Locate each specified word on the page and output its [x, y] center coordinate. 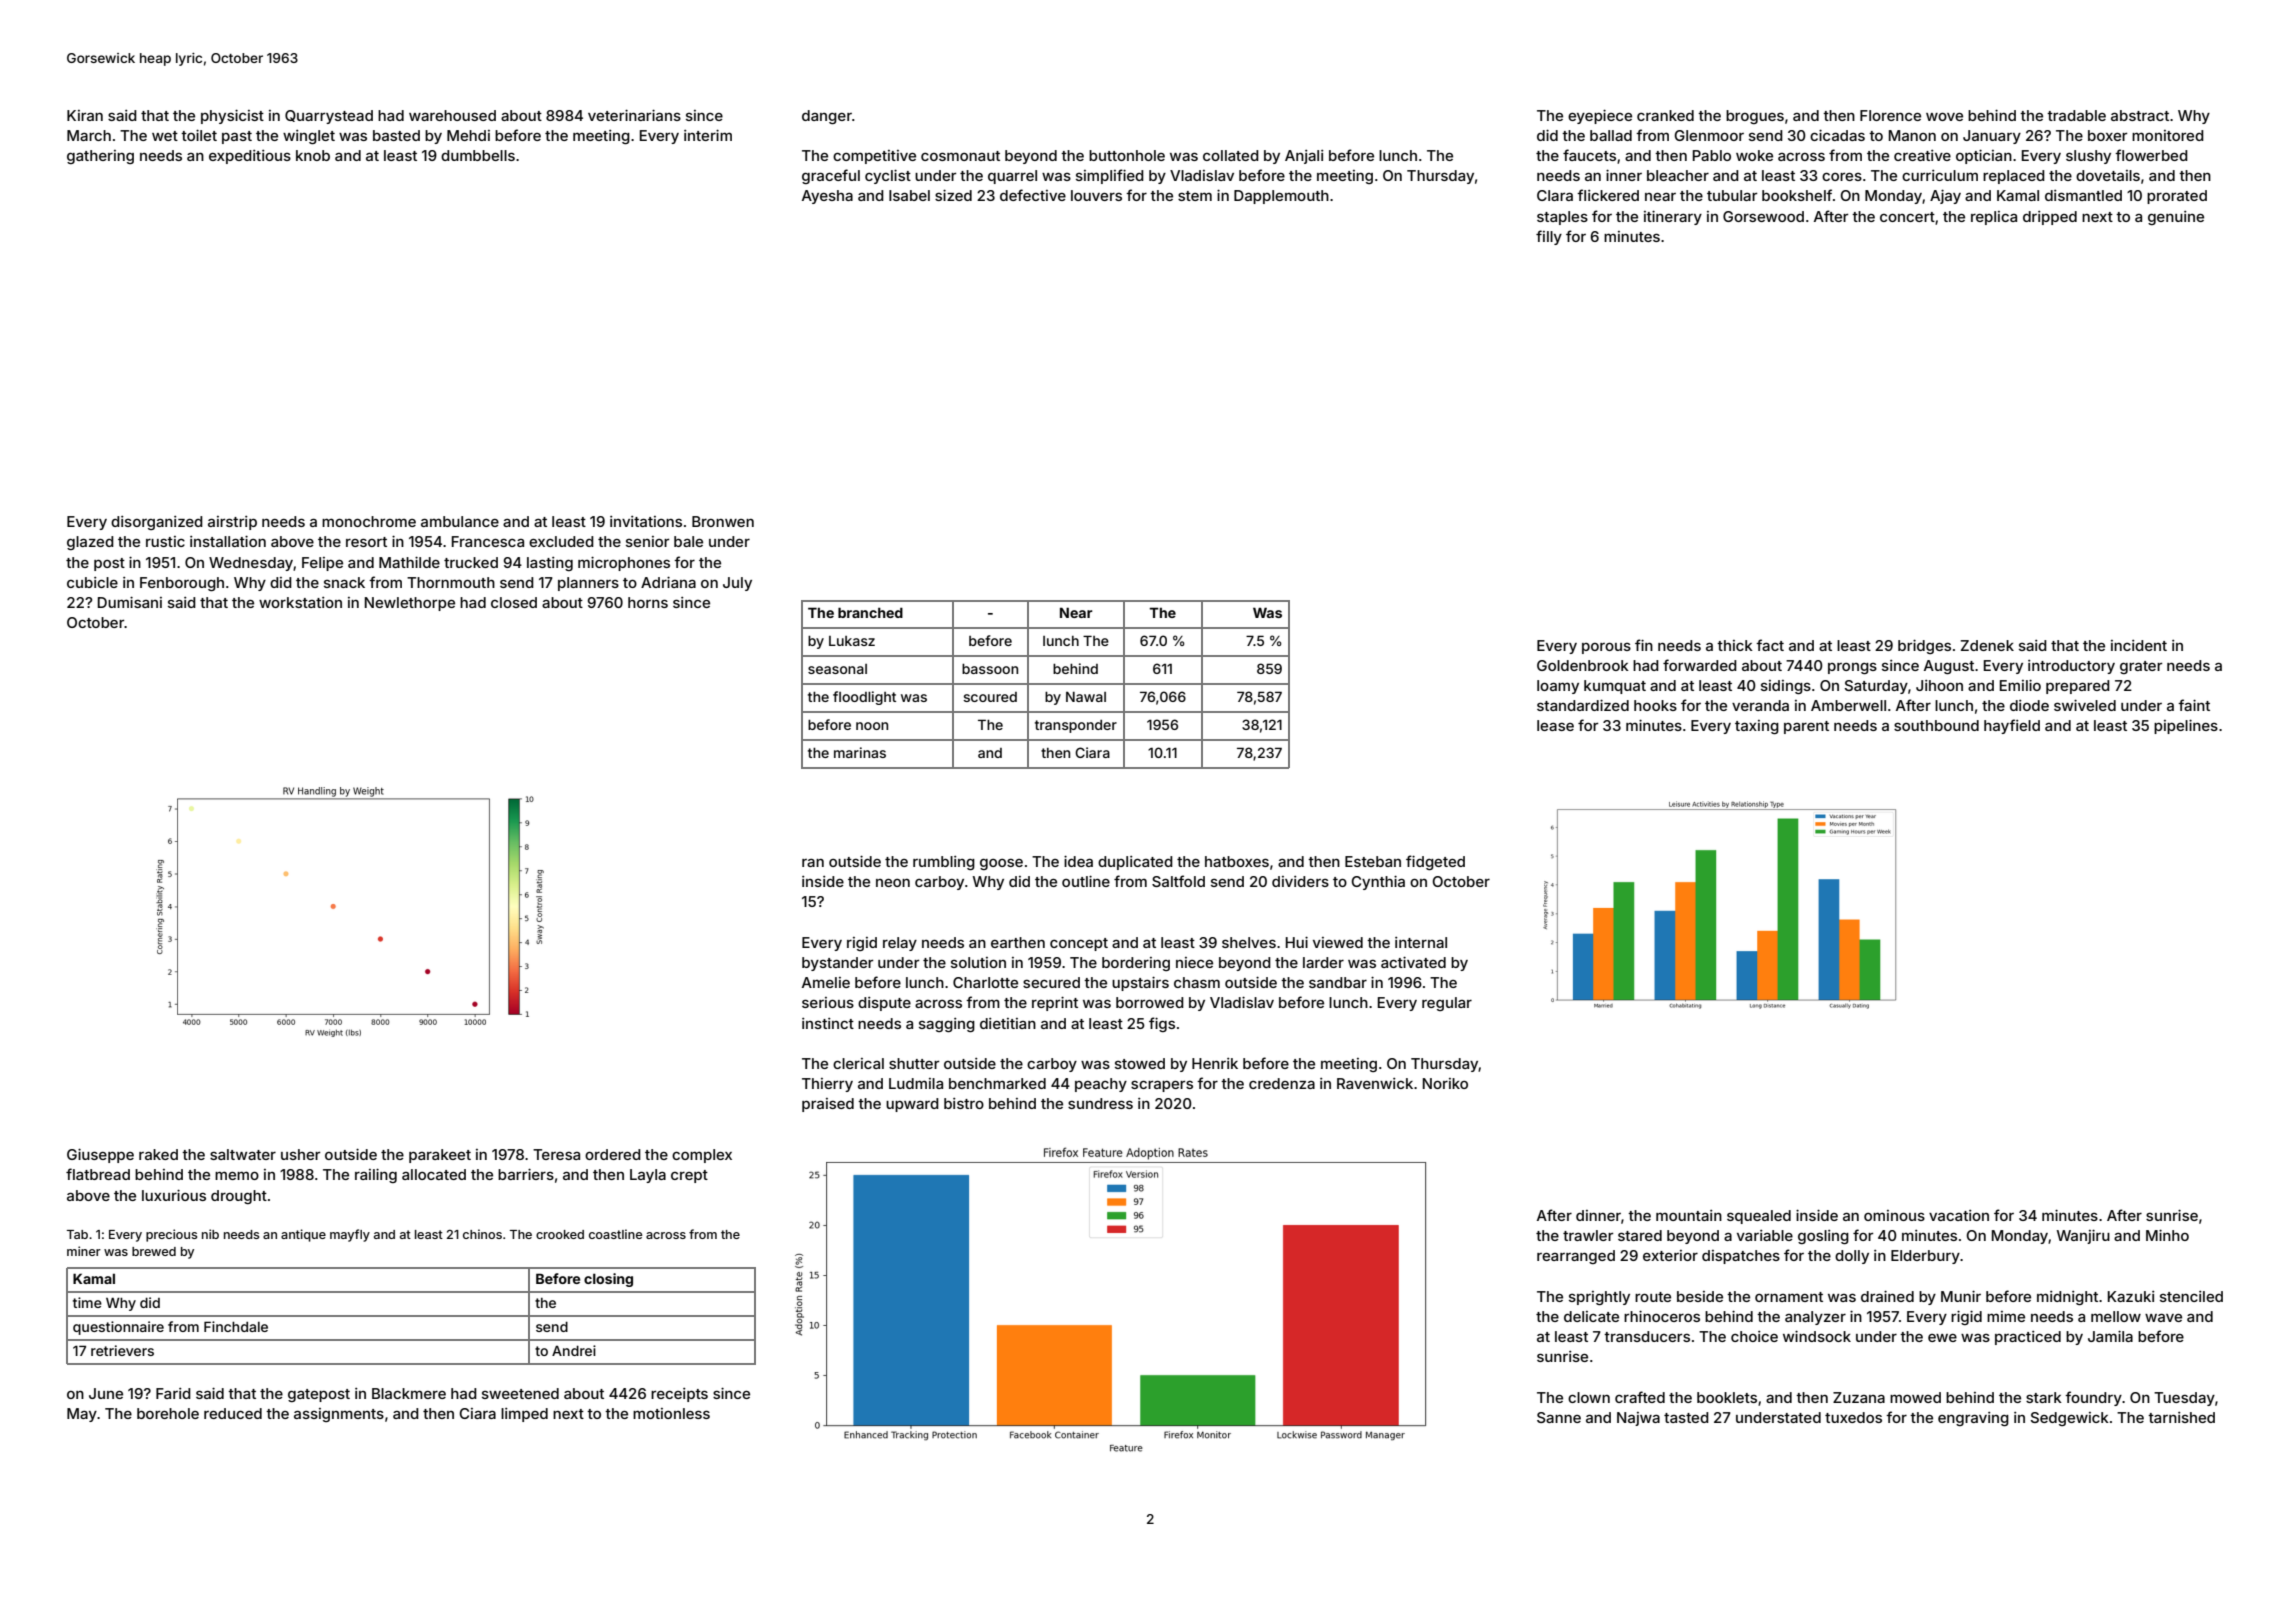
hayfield [2012, 726]
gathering [100, 157]
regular [1447, 1004]
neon [893, 883]
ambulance [460, 521]
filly [1549, 237]
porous [1606, 648]
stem [1195, 196]
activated [1413, 962]
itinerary [1673, 217]
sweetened [520, 1393]
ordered [613, 1154]
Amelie [826, 982]
